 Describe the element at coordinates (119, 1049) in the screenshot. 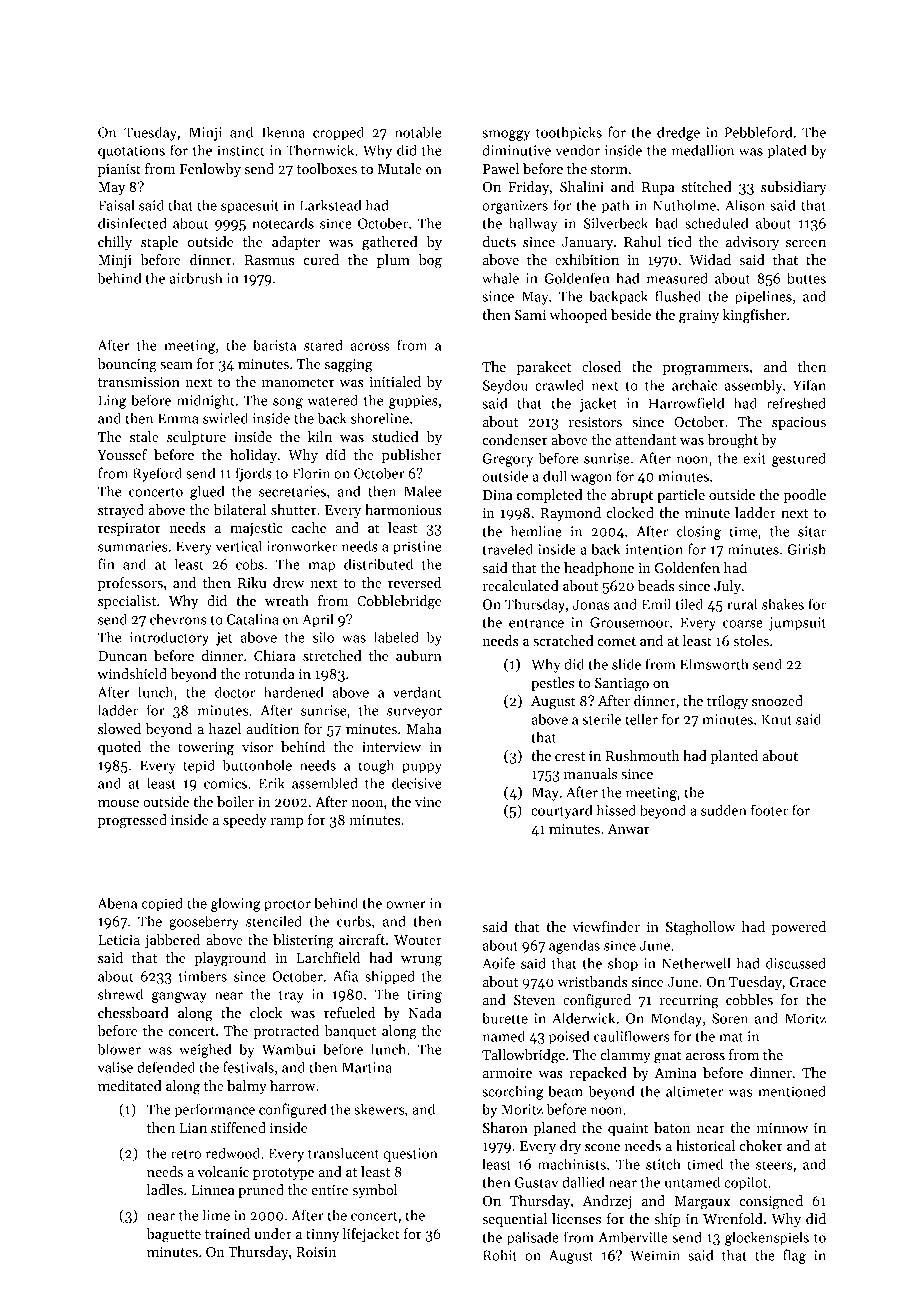

I see `blower` at that location.
